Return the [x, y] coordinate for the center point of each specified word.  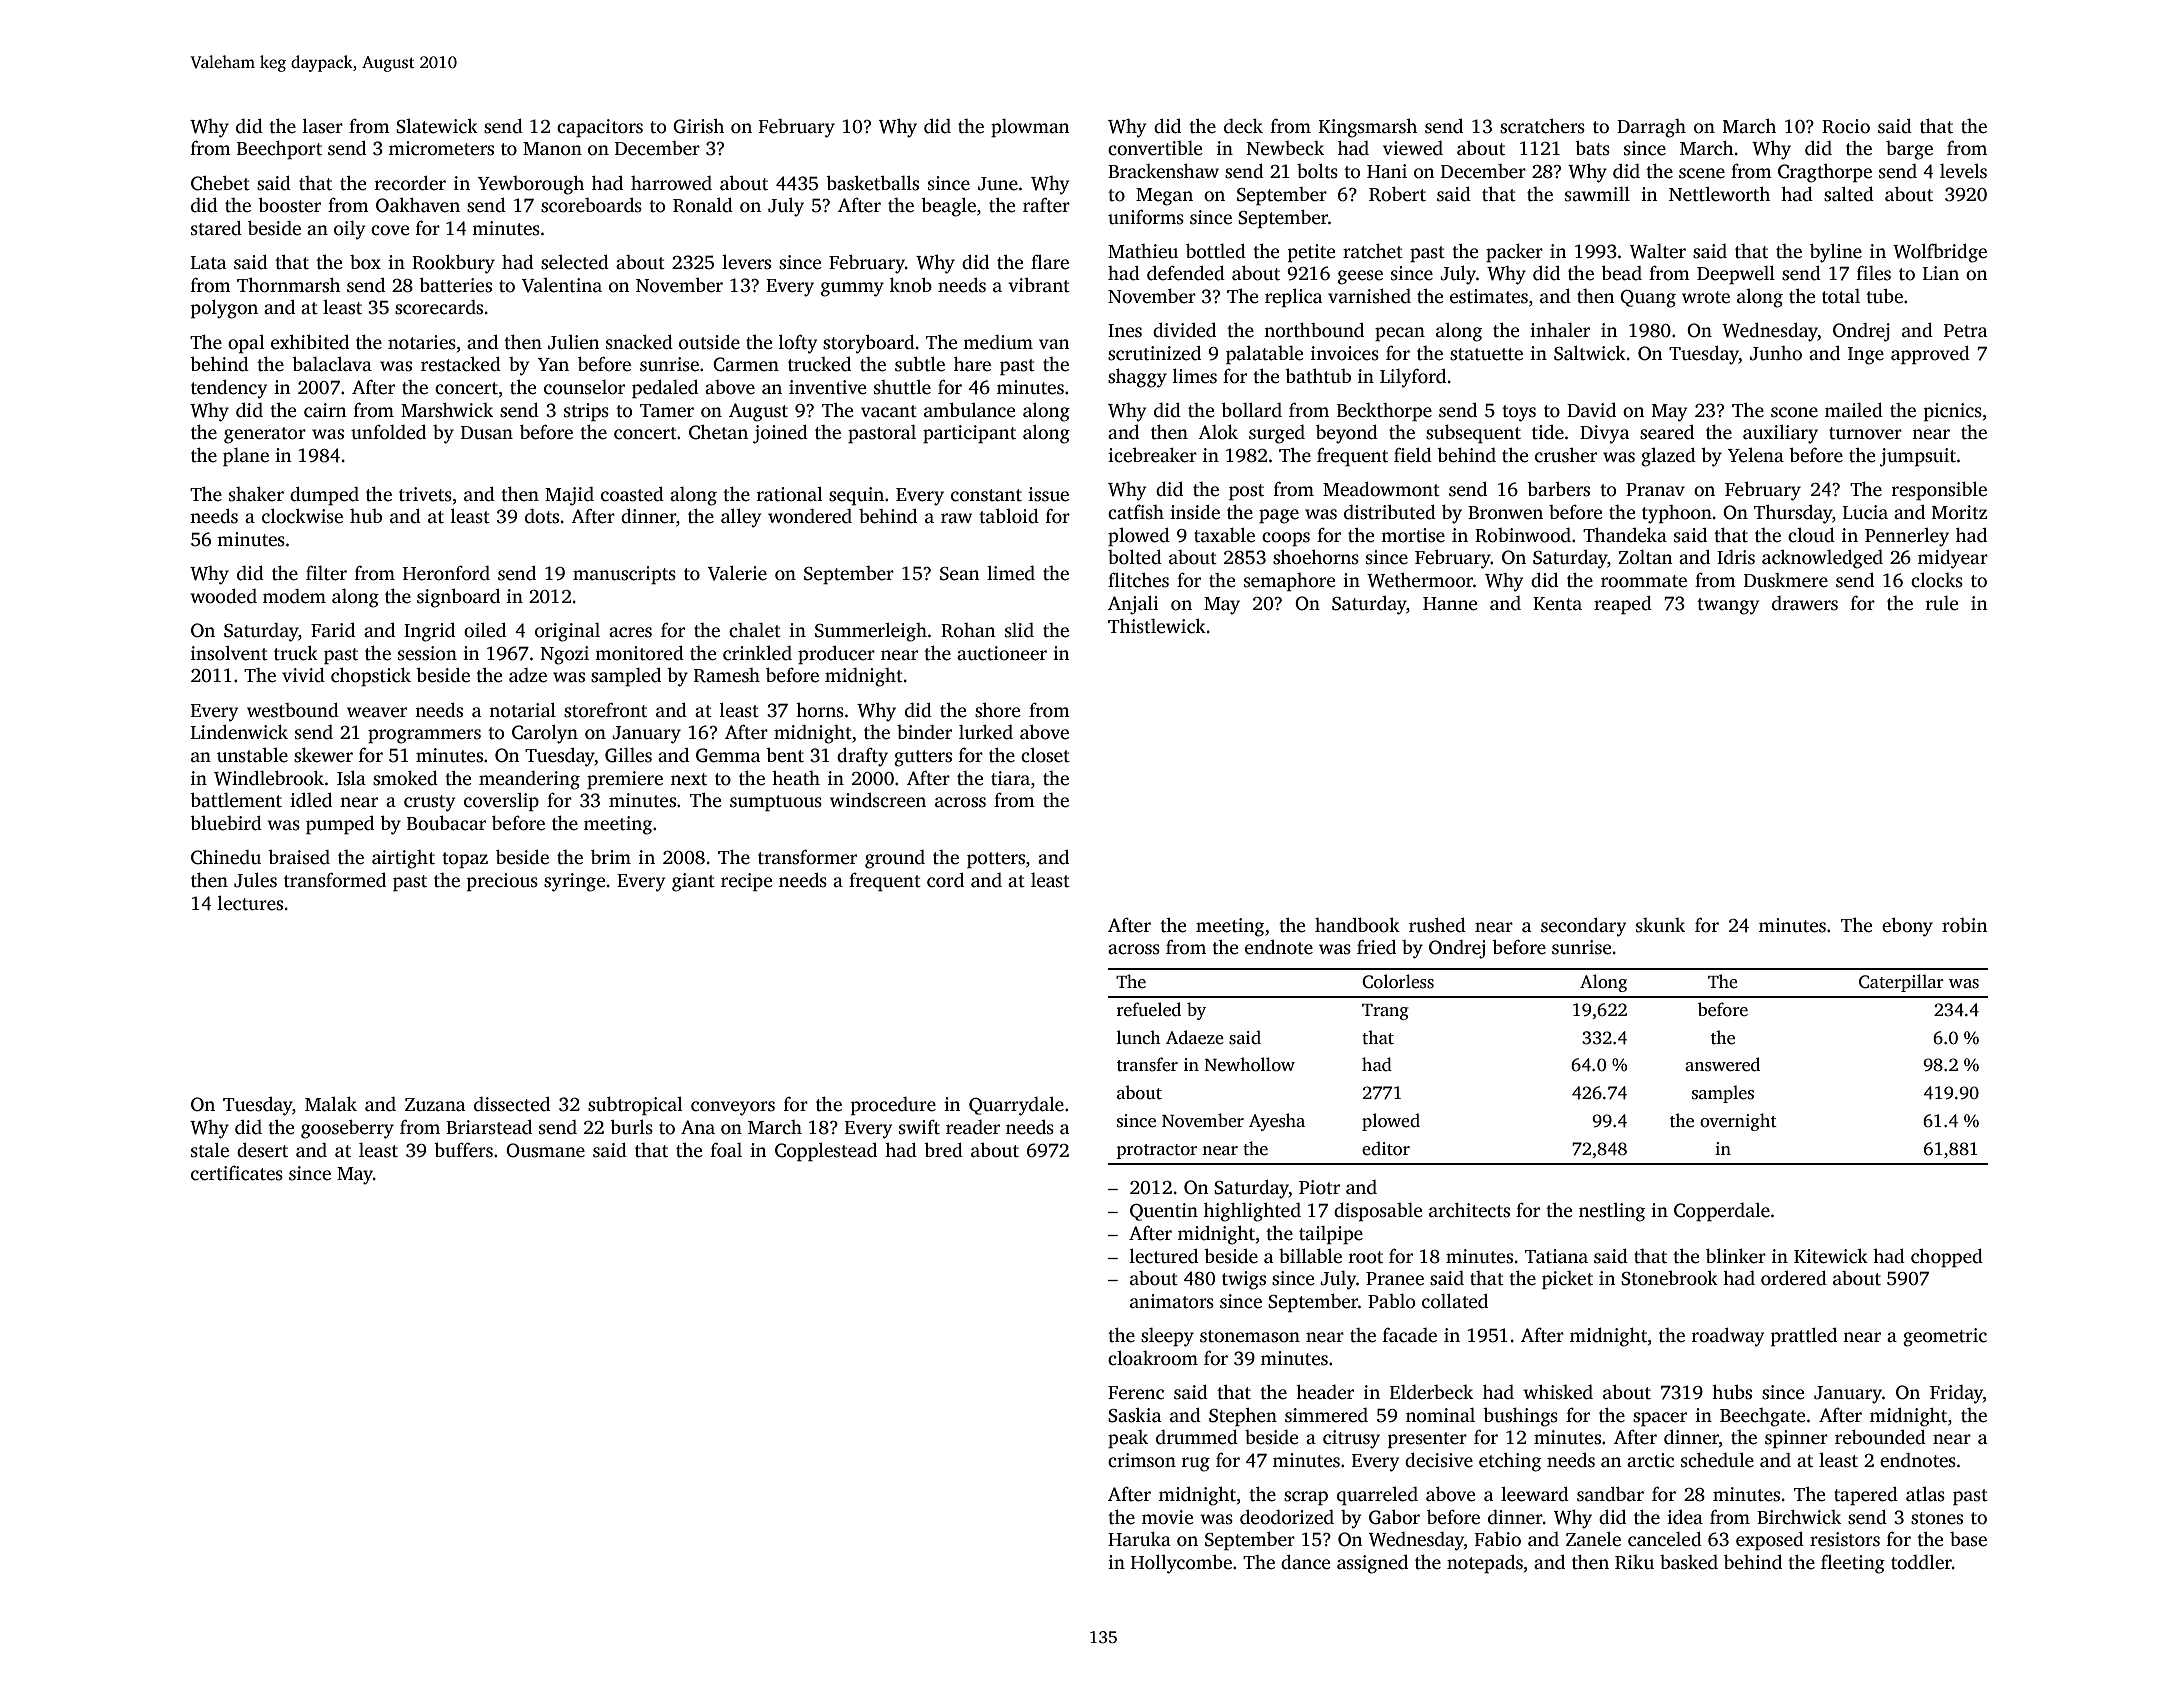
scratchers [1542, 126]
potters [996, 860]
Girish [698, 126]
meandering [529, 780]
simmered [1326, 1415]
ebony [1907, 927]
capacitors [600, 128]
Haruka [1139, 1539]
